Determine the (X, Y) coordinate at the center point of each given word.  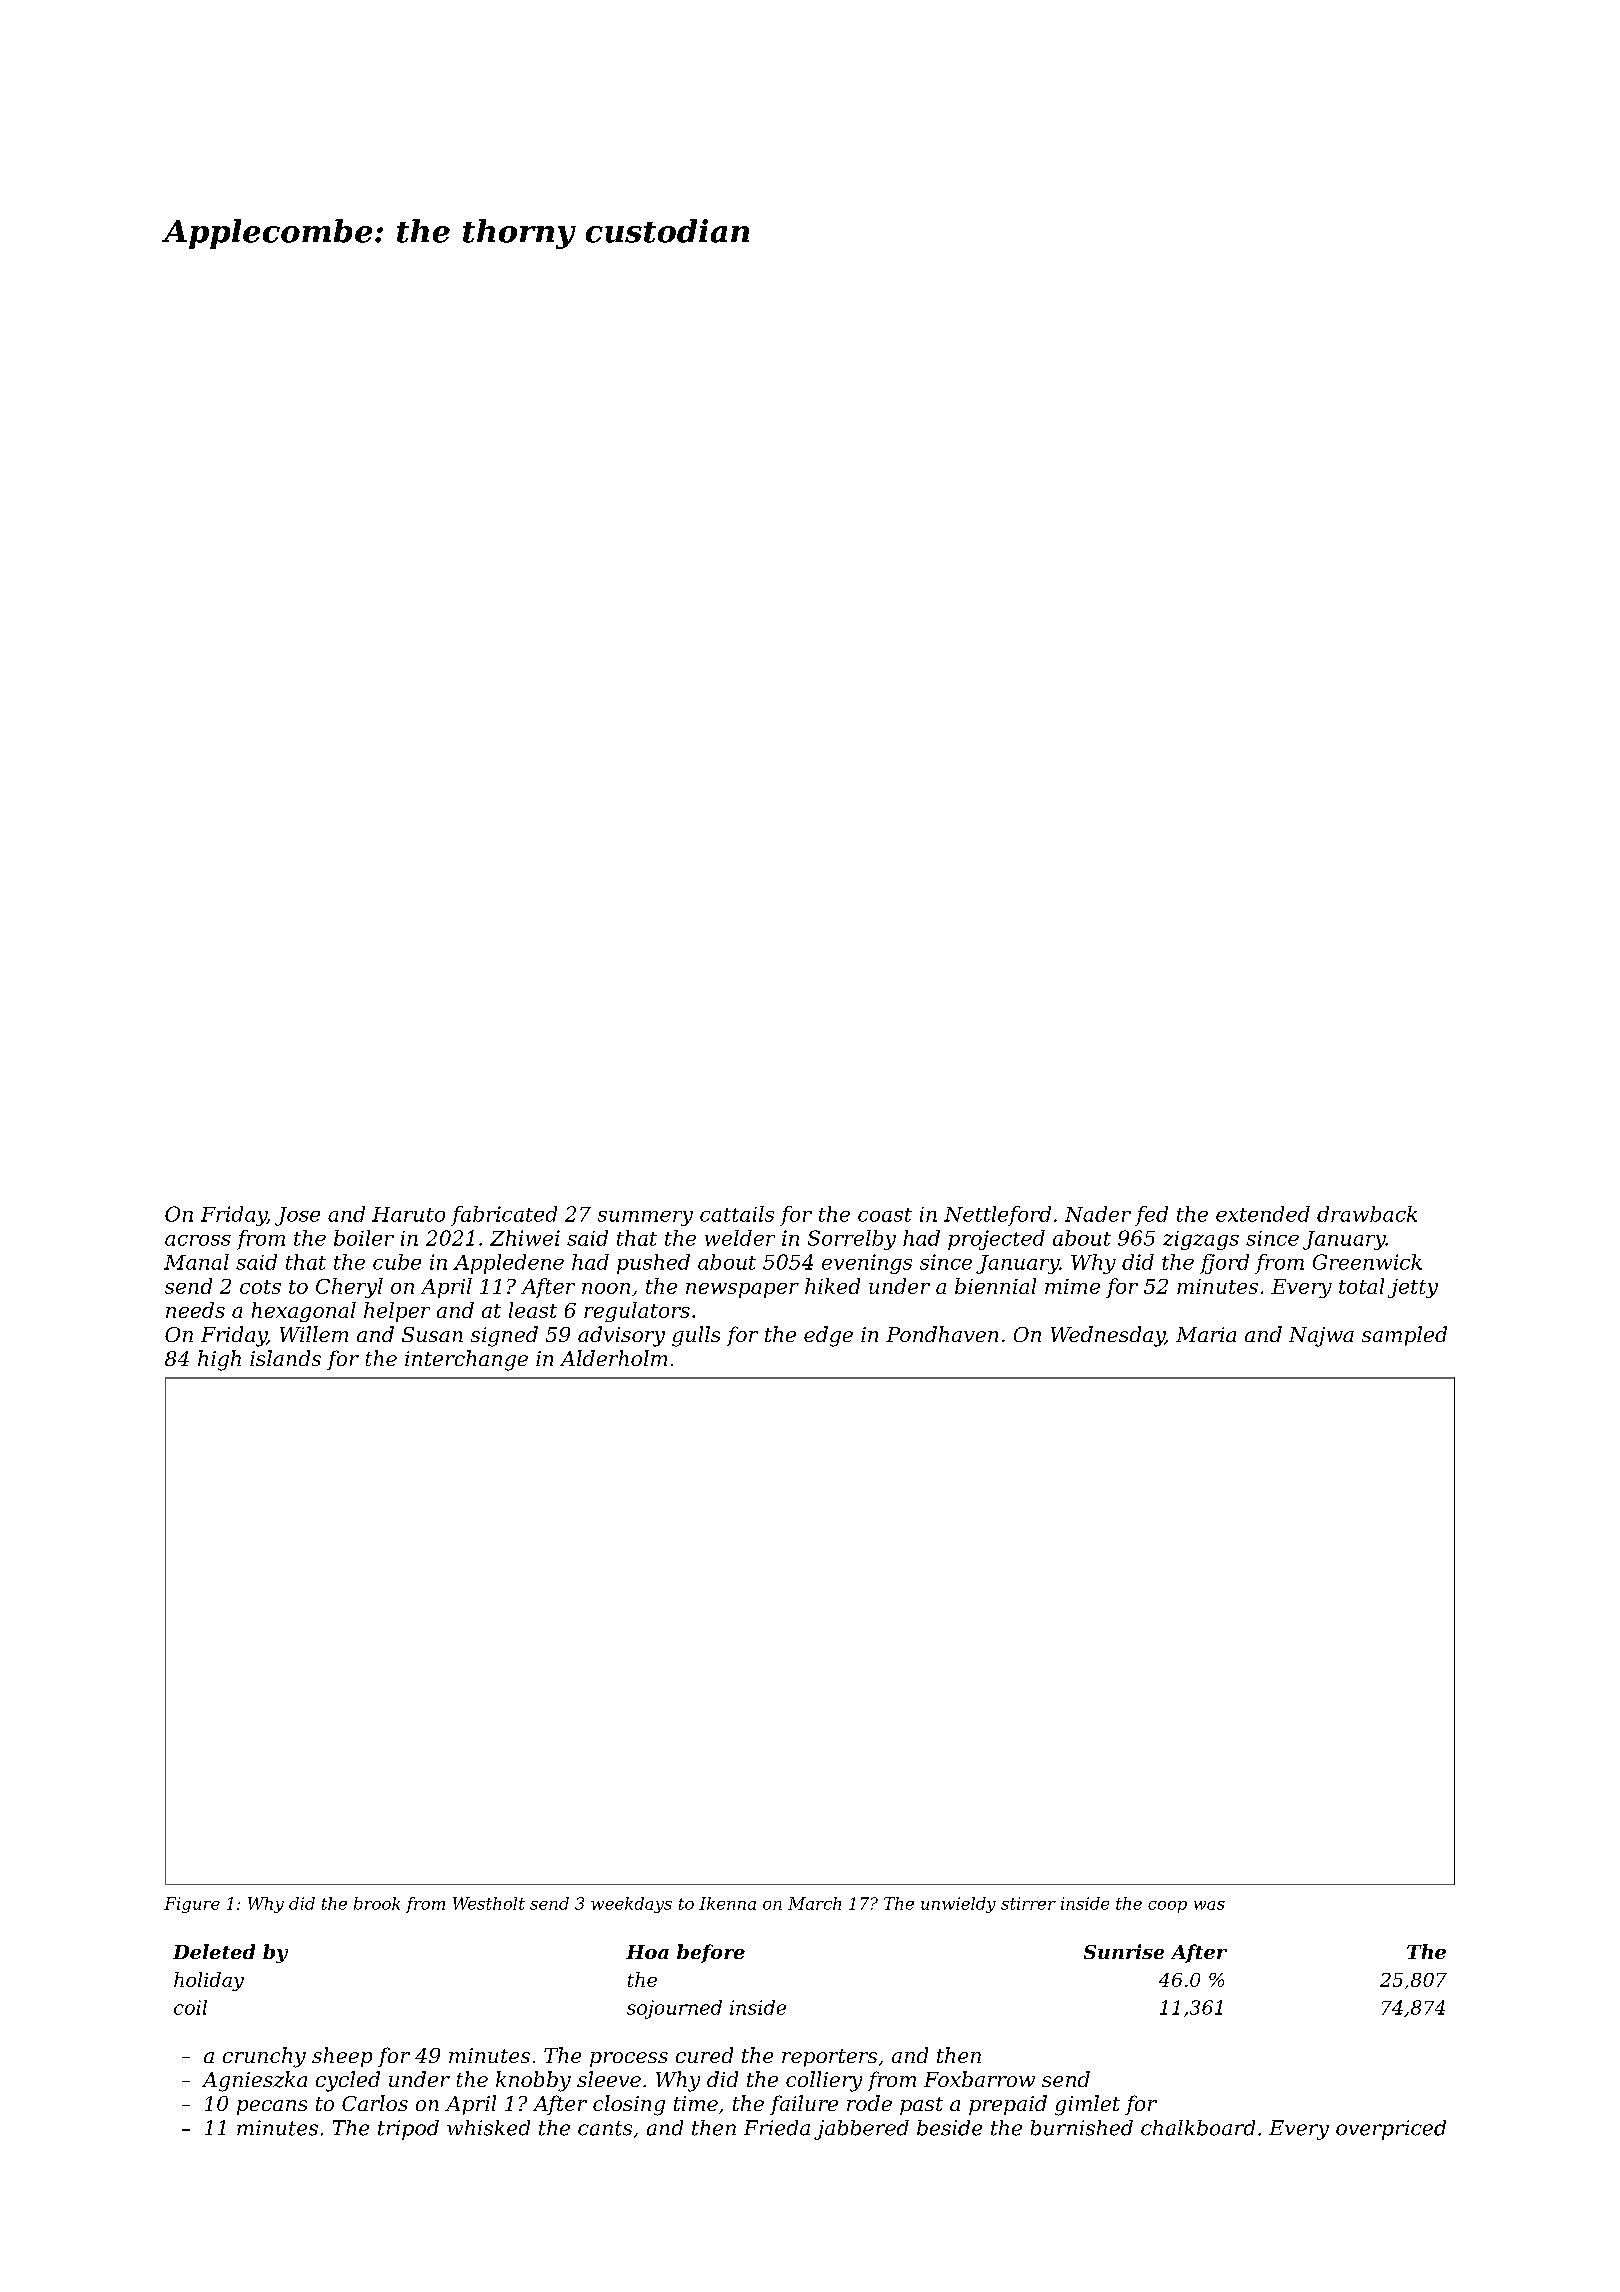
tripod (408, 2130)
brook (377, 1903)
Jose (297, 1216)
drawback (1367, 1214)
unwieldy (958, 1905)
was (1209, 1905)
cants (605, 2128)
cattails (737, 1214)
